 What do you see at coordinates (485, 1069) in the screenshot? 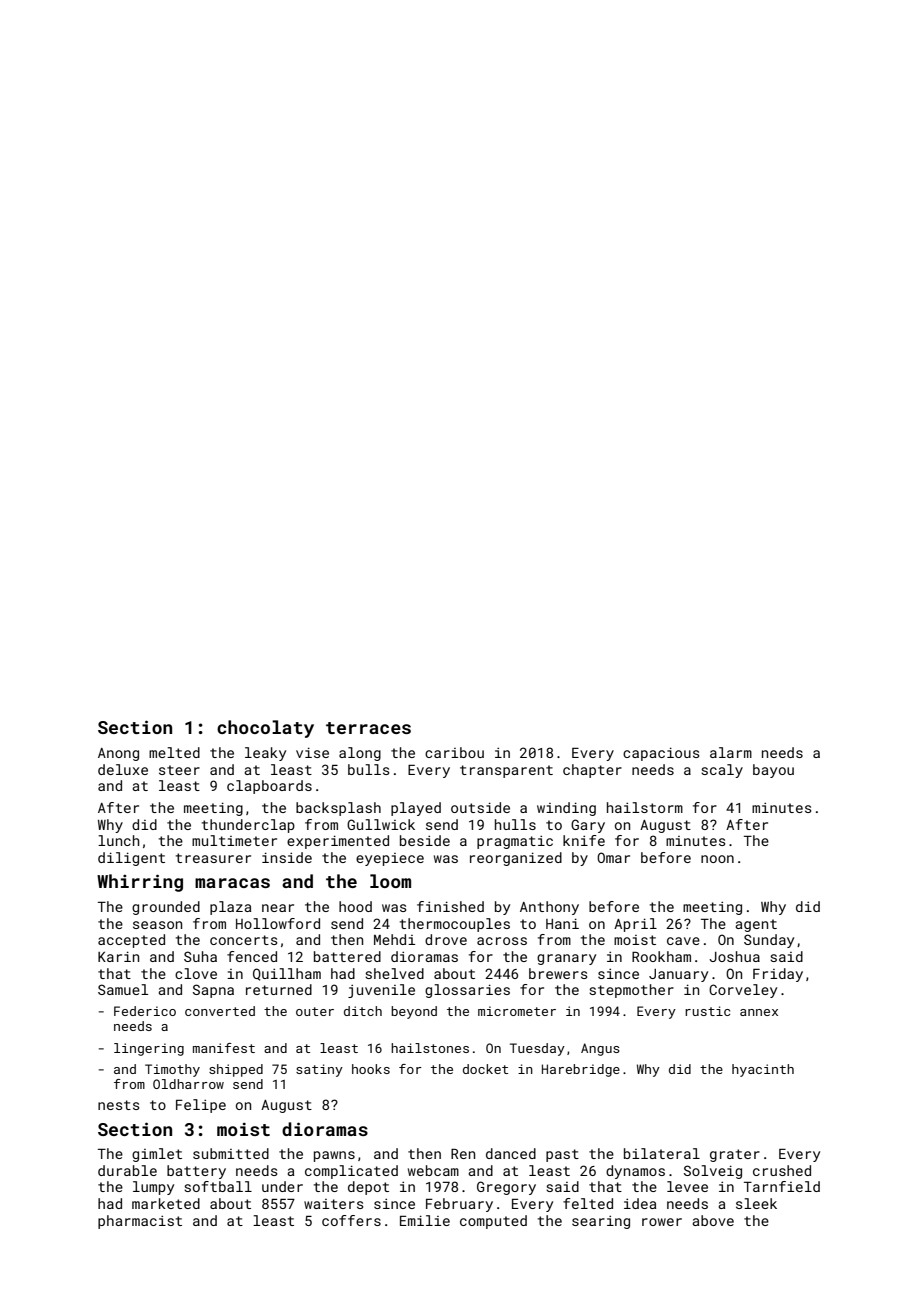
I see `docket` at bounding box center [485, 1069].
